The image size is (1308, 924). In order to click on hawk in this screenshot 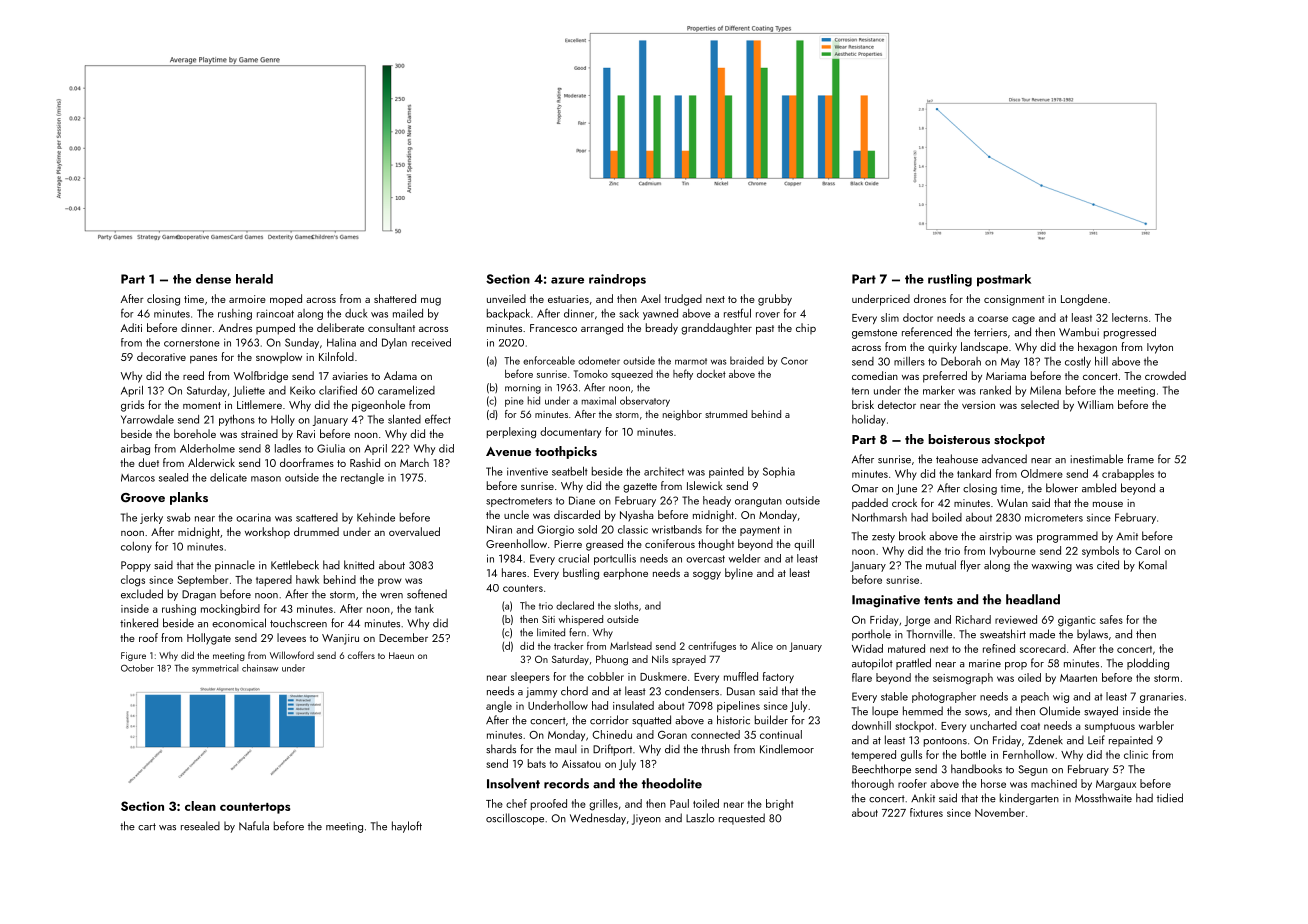, I will do `click(307, 579)`.
